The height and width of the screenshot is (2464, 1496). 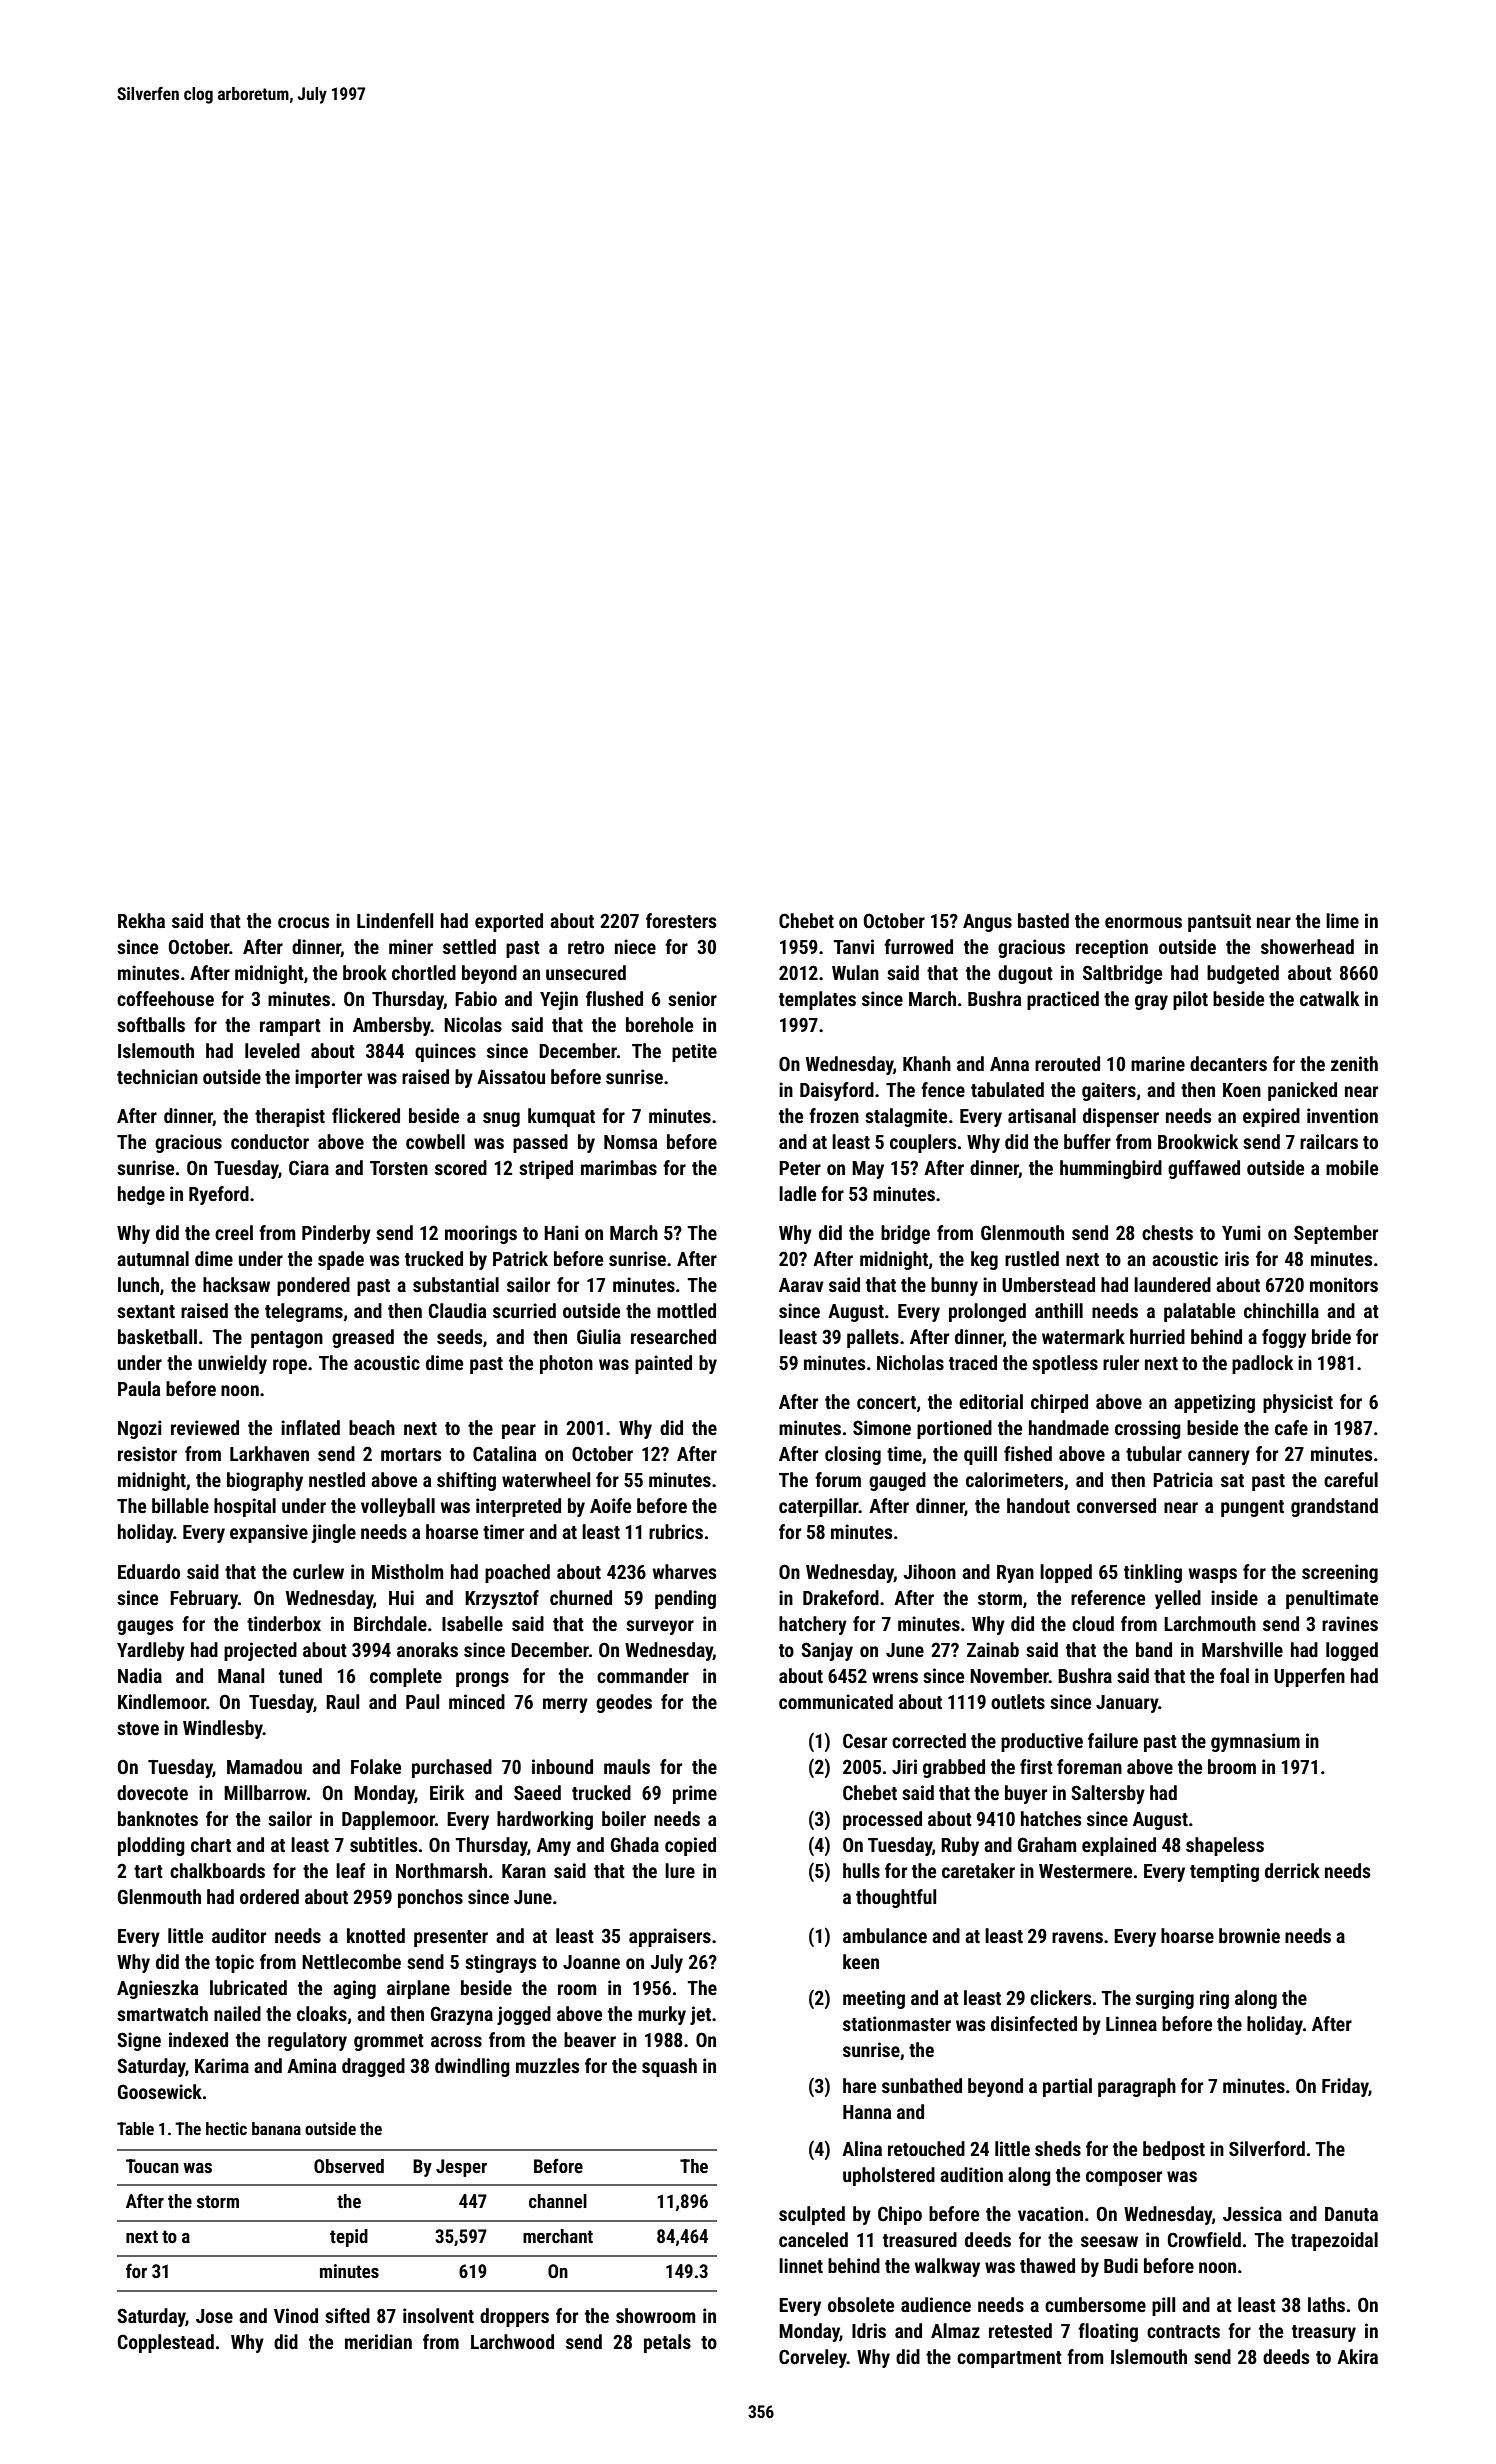 What do you see at coordinates (681, 920) in the screenshot?
I see `foresters` at bounding box center [681, 920].
